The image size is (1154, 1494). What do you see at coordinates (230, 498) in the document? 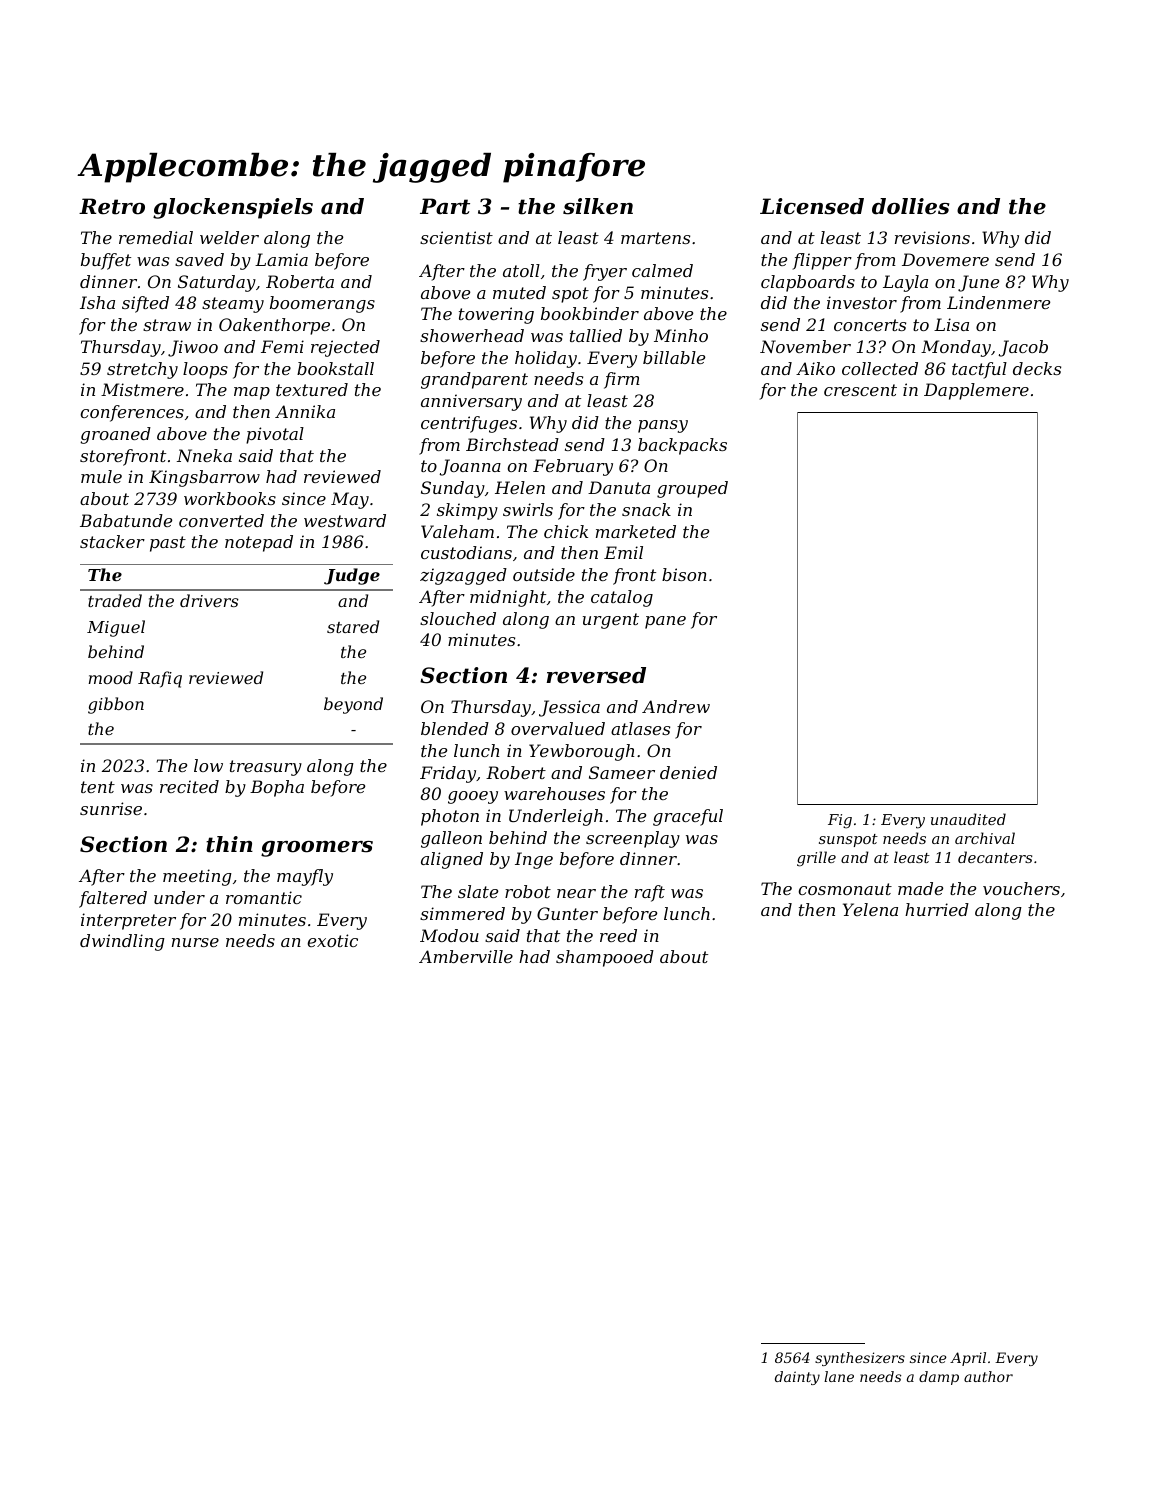
I see `workbooks` at bounding box center [230, 498].
